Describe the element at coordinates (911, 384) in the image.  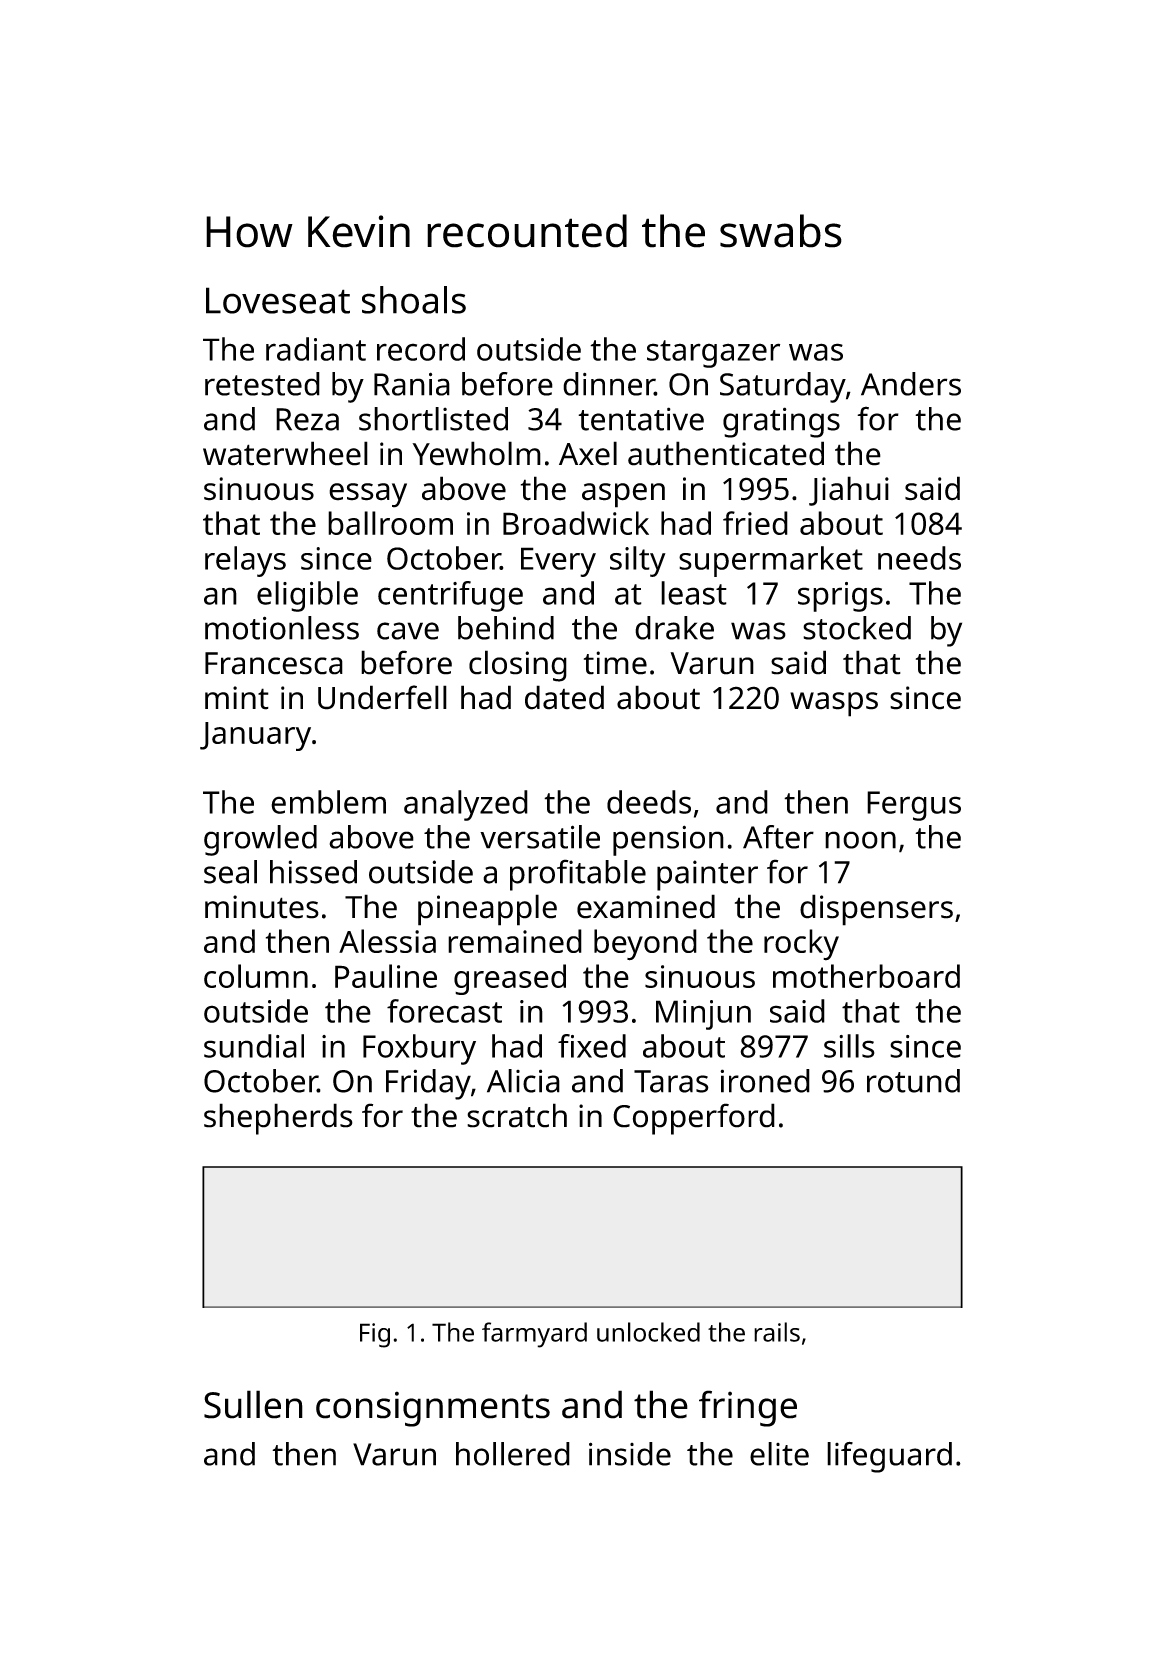
I see `Anders` at that location.
